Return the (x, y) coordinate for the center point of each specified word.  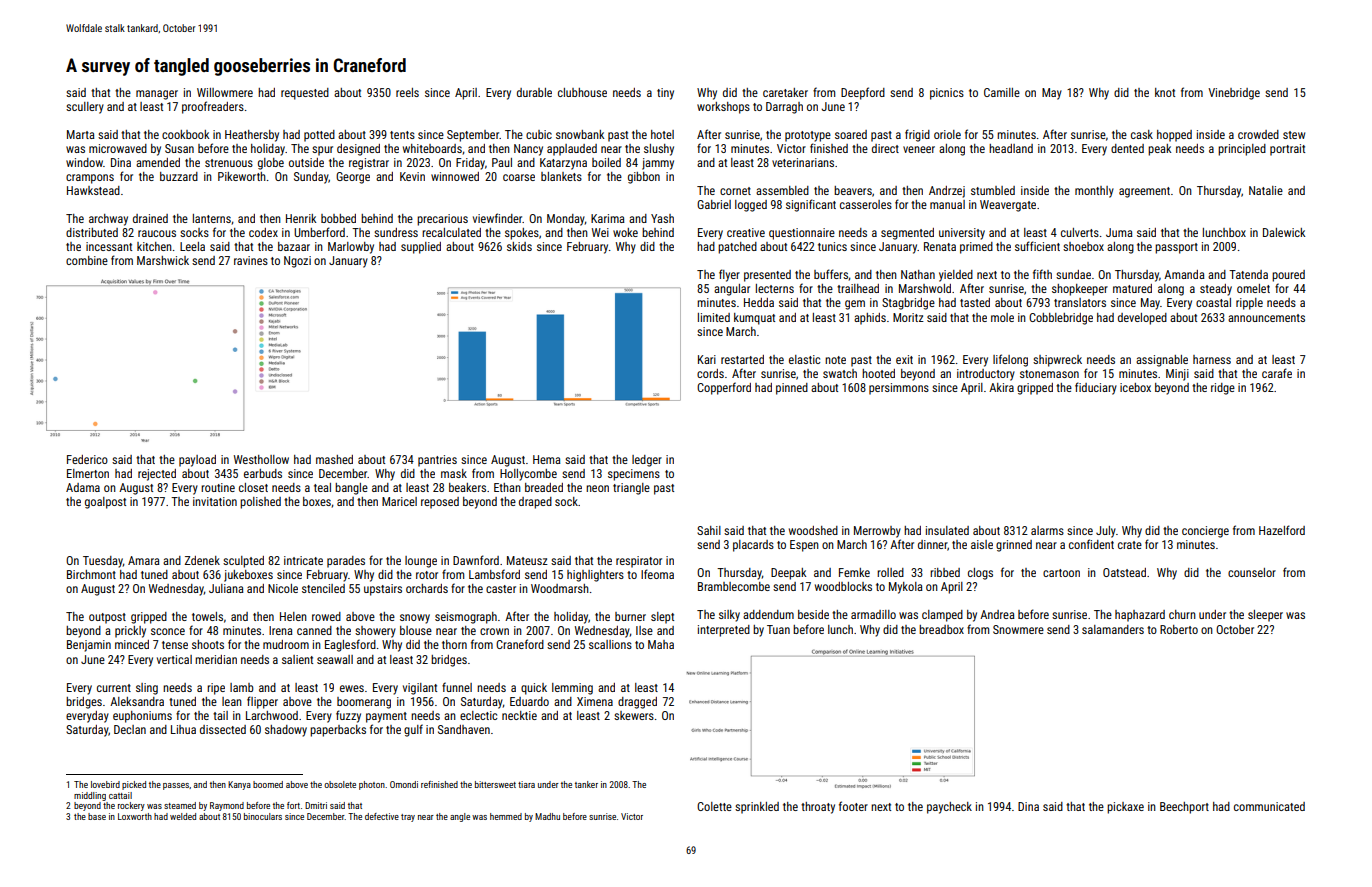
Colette (714, 806)
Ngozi (297, 262)
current (114, 688)
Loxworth (135, 816)
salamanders (1113, 629)
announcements (1266, 318)
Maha (661, 644)
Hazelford (1282, 530)
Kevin (412, 176)
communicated (1269, 806)
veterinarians (803, 162)
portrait (1287, 150)
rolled (890, 572)
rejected (157, 475)
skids (519, 246)
